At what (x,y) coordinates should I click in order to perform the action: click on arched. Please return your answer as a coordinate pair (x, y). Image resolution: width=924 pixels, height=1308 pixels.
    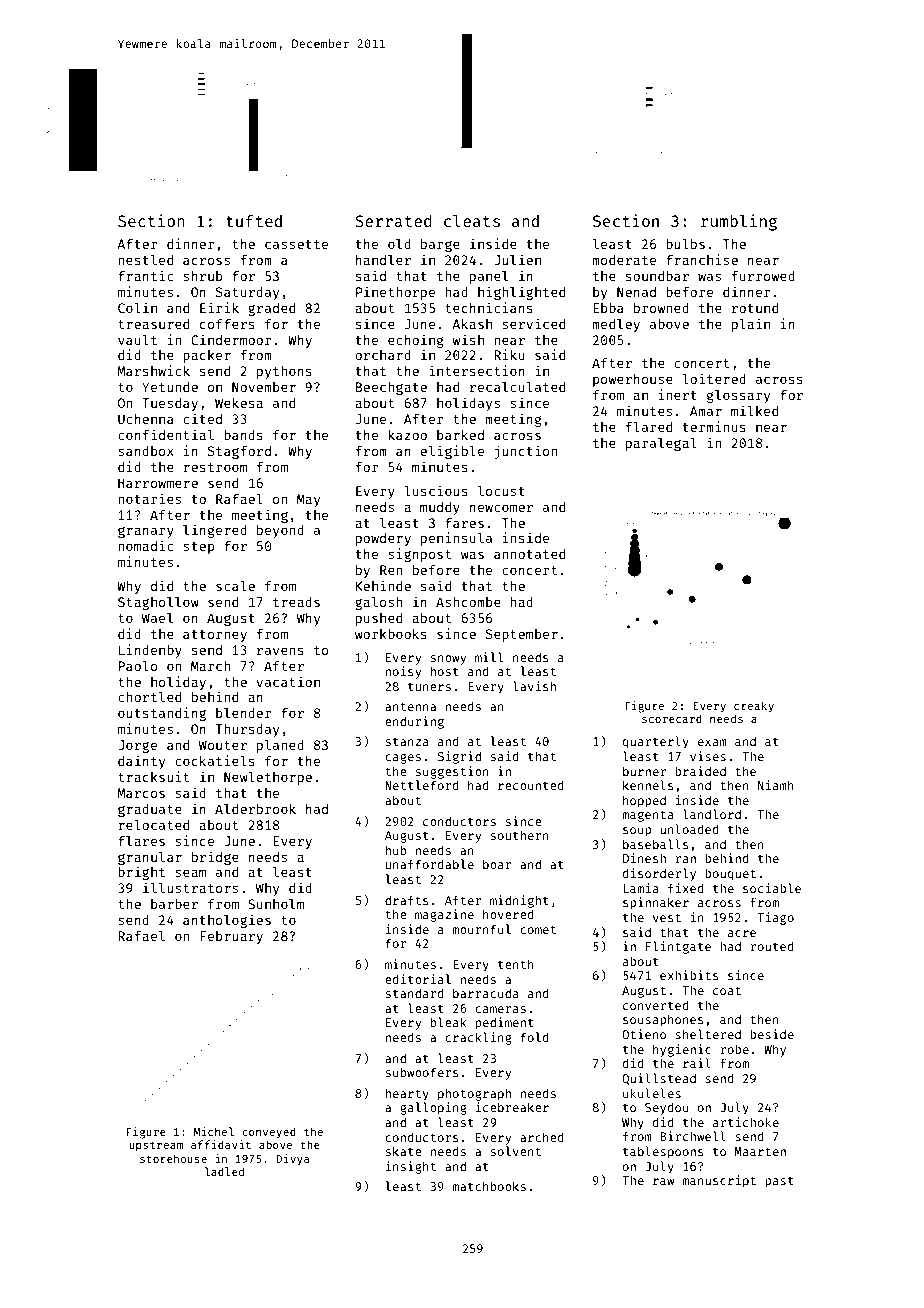
    Looking at the image, I should click on (542, 1137).
